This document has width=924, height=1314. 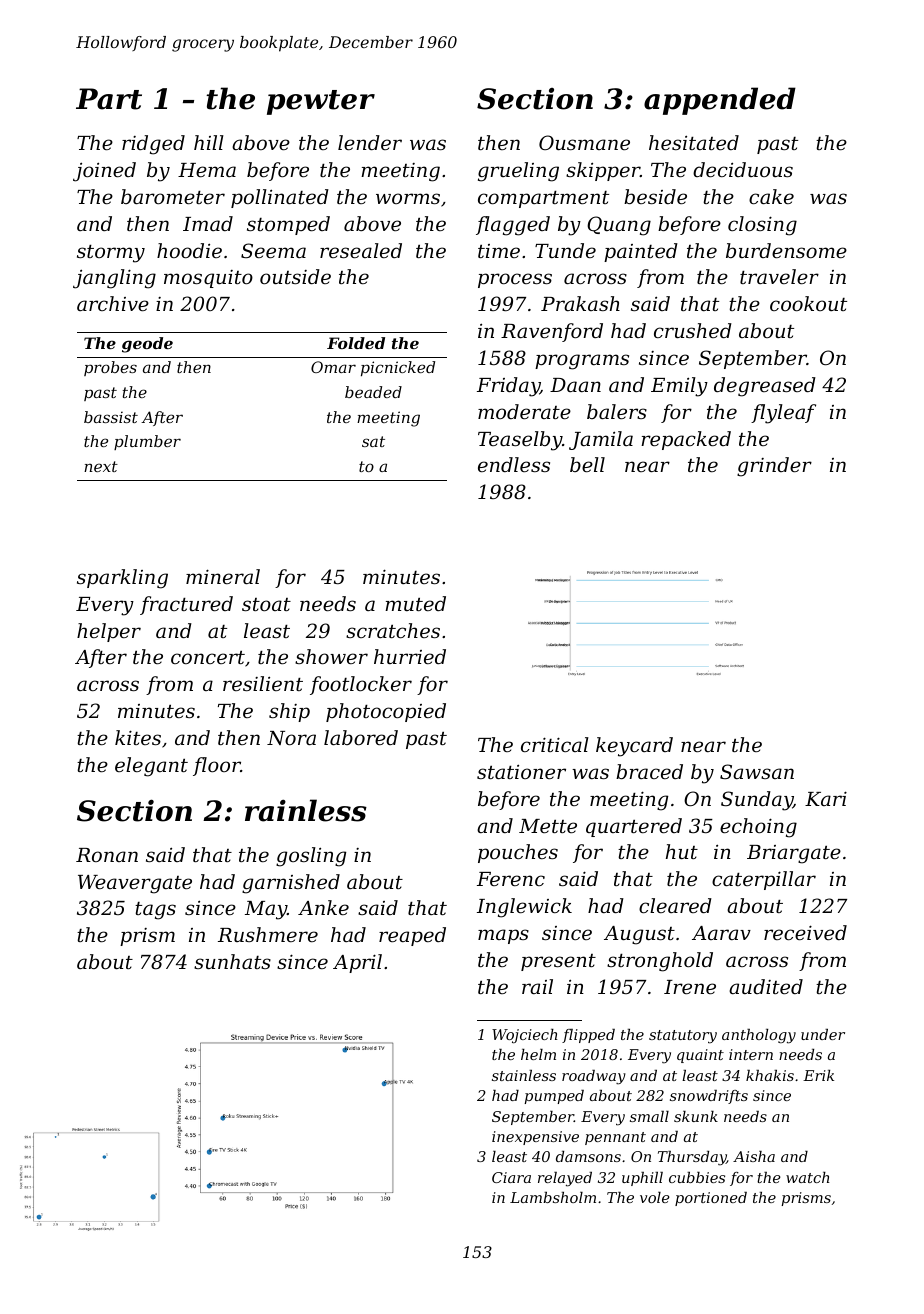 What do you see at coordinates (552, 332) in the document?
I see `Ravenford` at bounding box center [552, 332].
